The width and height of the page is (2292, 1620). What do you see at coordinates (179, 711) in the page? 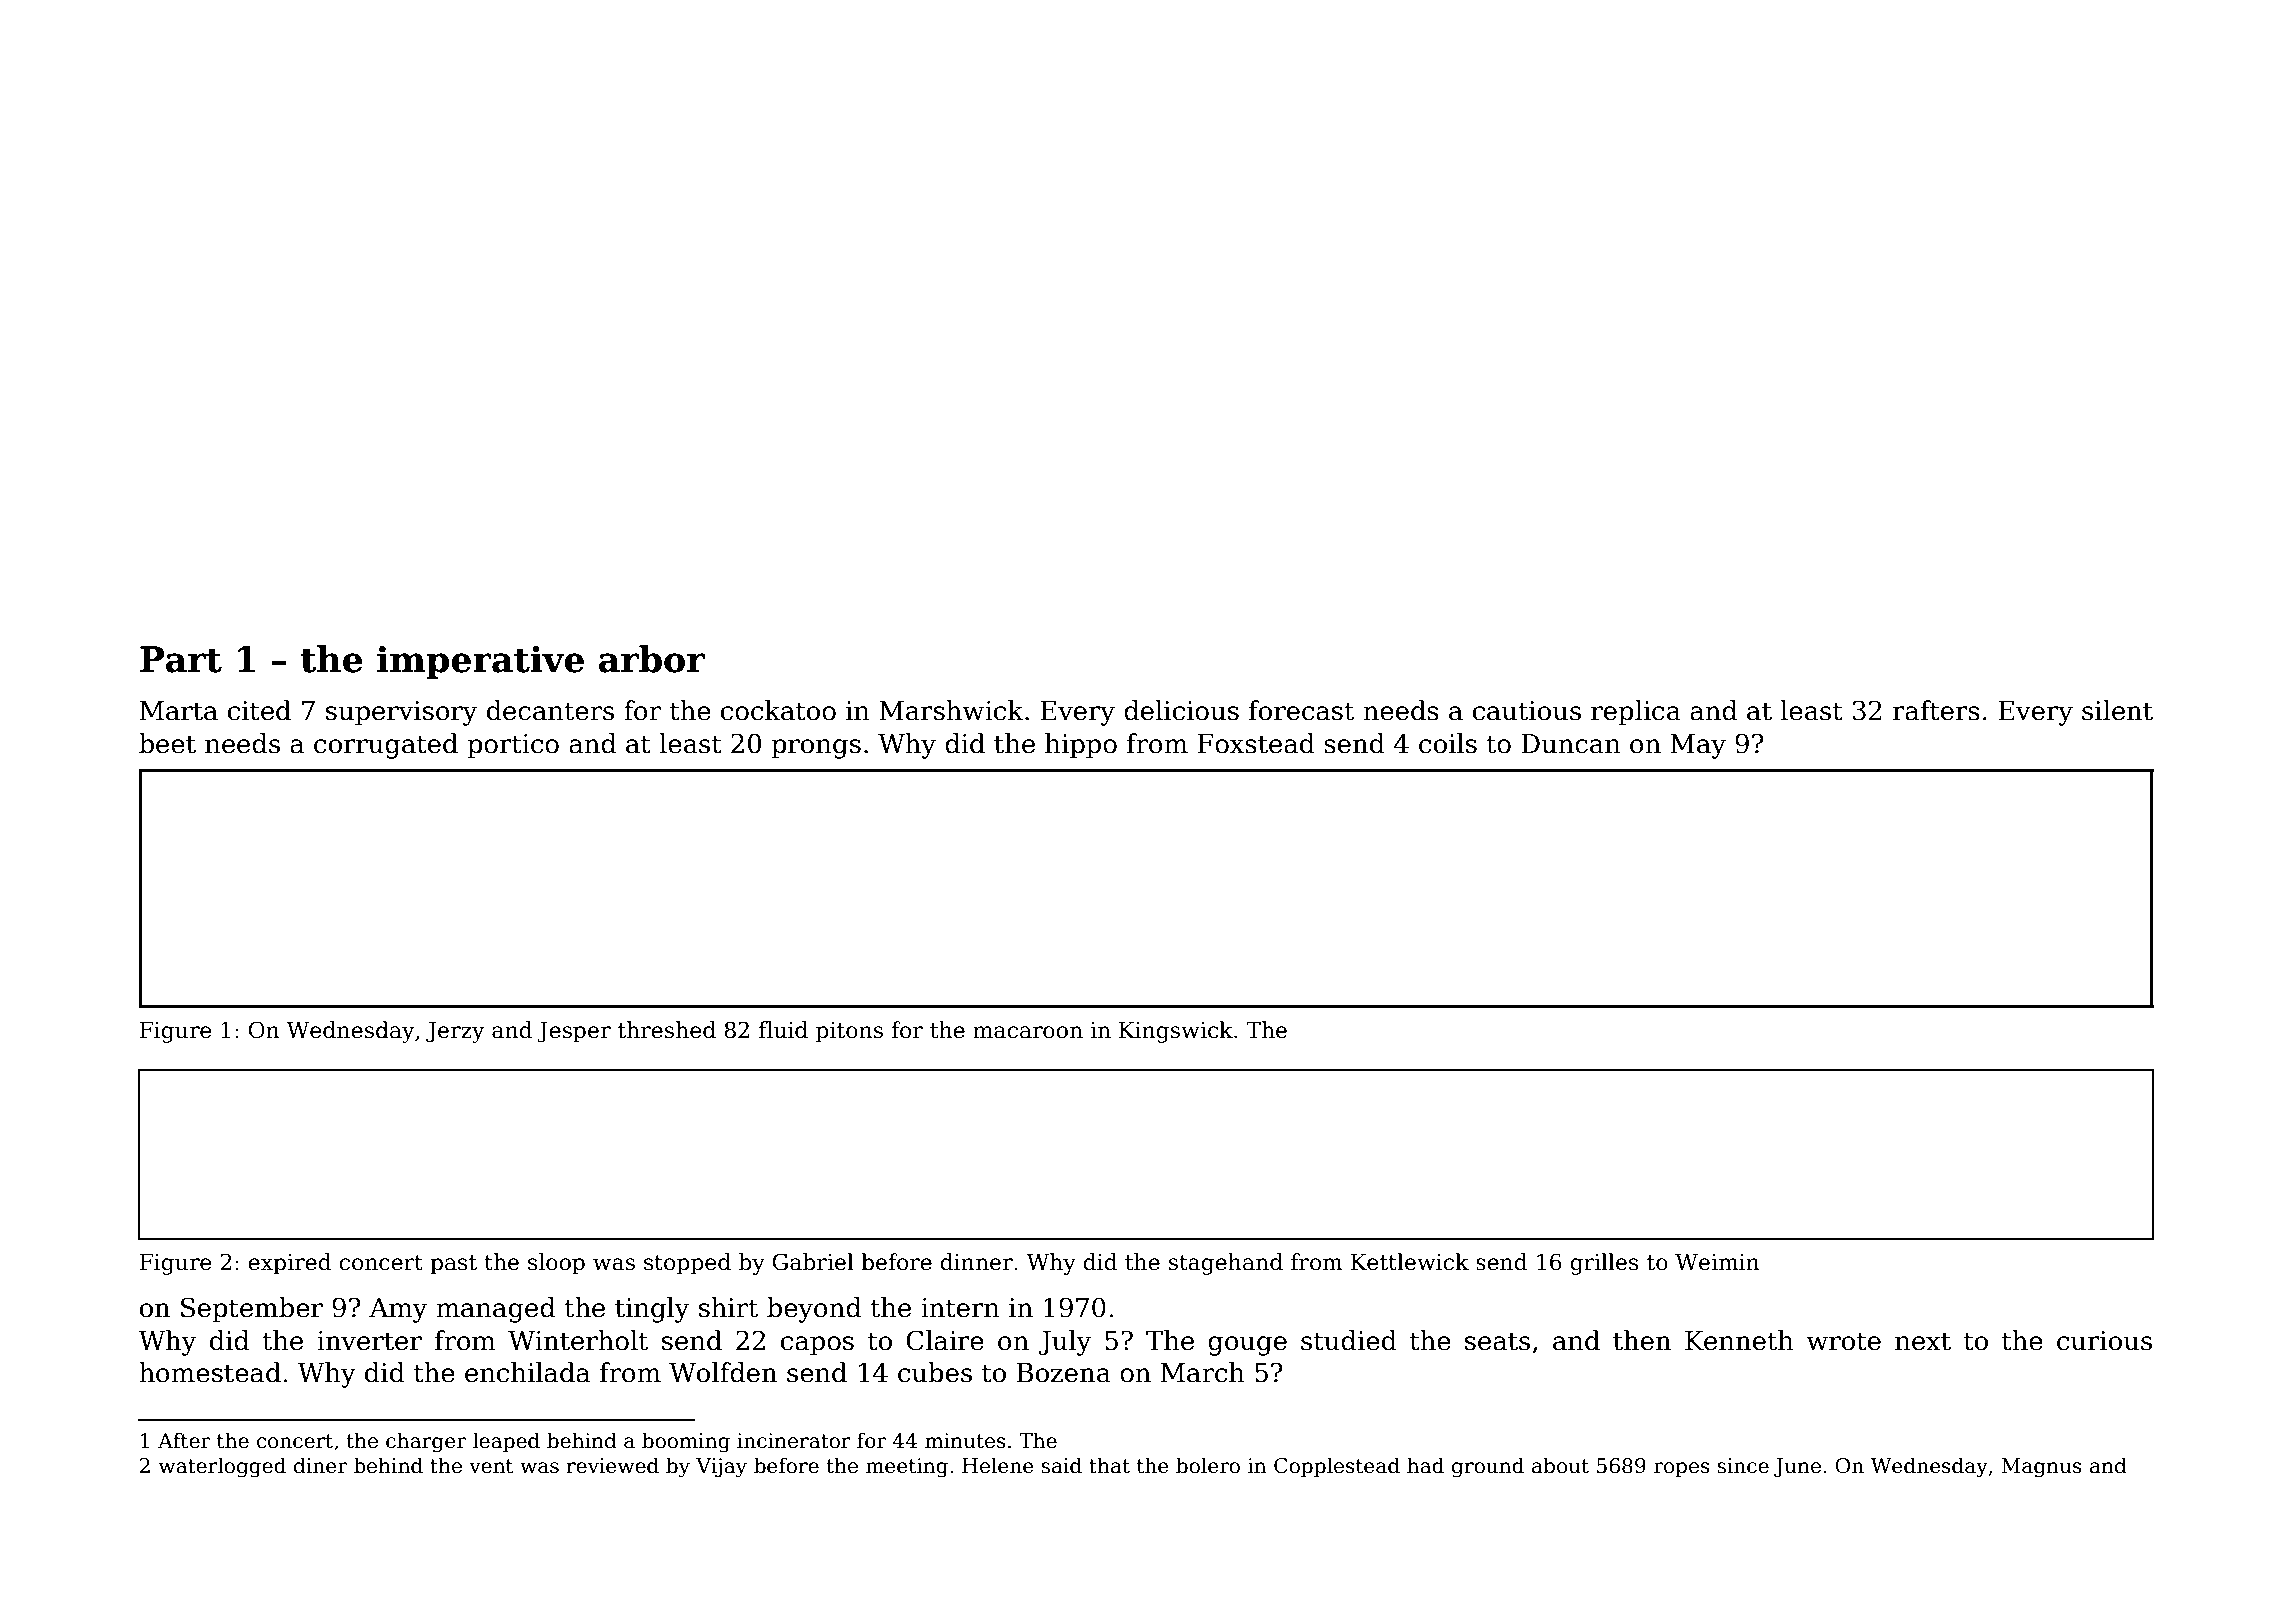
I see `Marta` at bounding box center [179, 711].
